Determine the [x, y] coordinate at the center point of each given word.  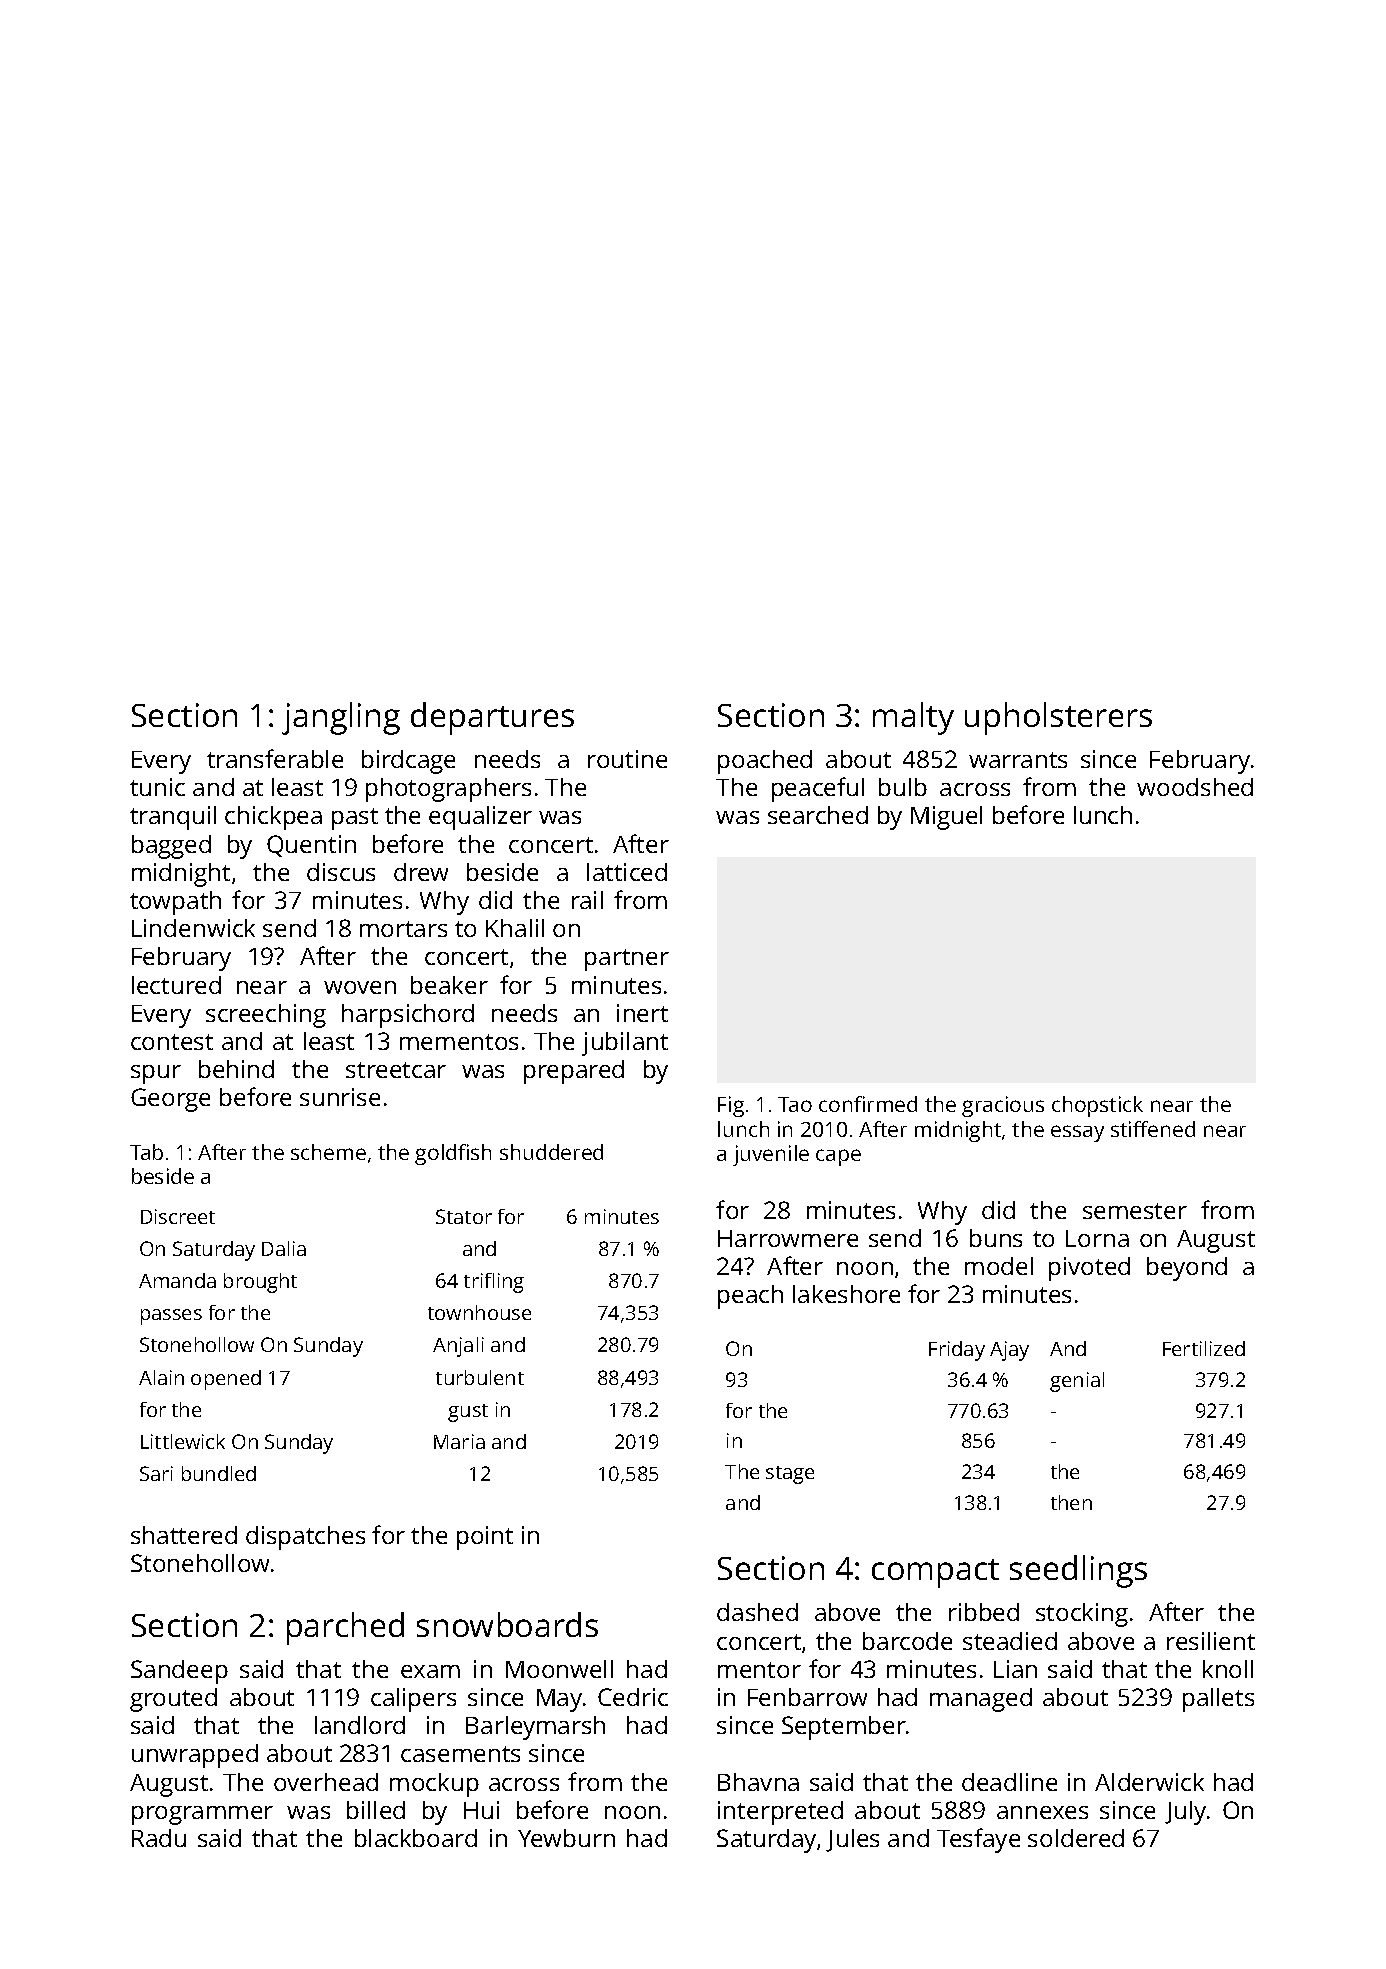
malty [913, 718]
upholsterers [1058, 718]
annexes [1042, 1812]
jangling [341, 718]
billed [376, 1810]
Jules [852, 1840]
